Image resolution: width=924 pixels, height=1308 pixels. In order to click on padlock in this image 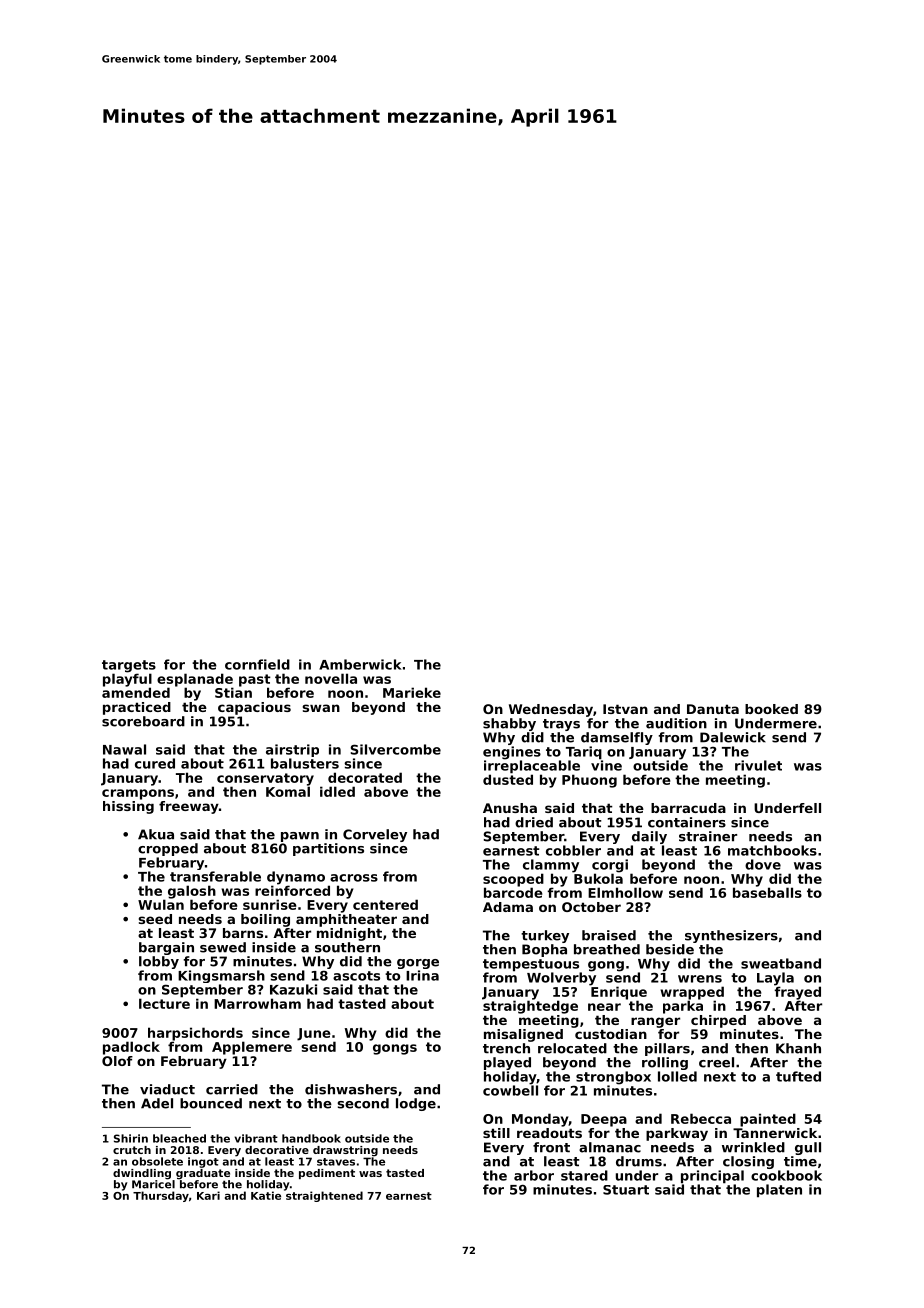, I will do `click(131, 1048)`.
